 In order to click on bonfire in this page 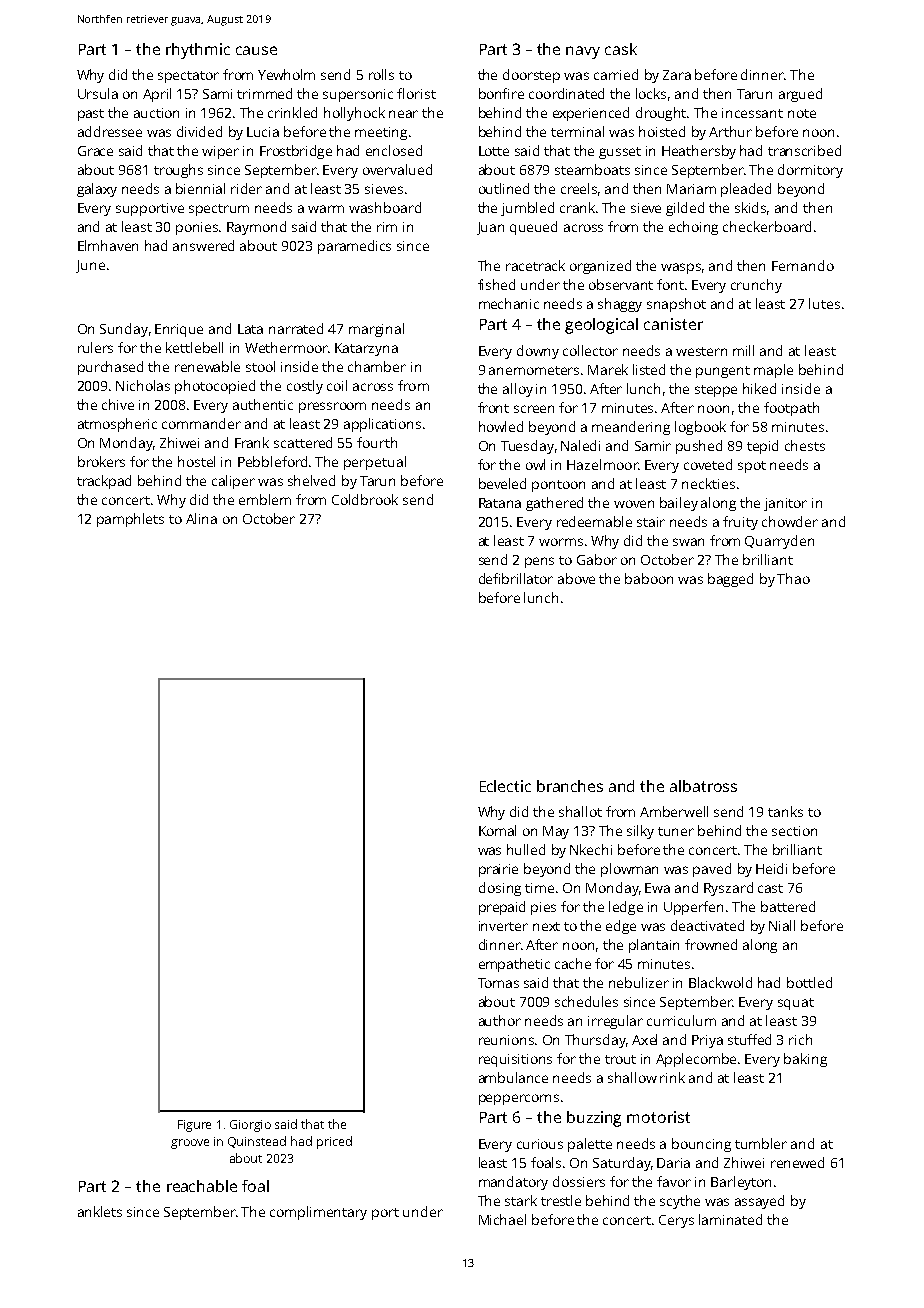, I will do `click(501, 93)`.
